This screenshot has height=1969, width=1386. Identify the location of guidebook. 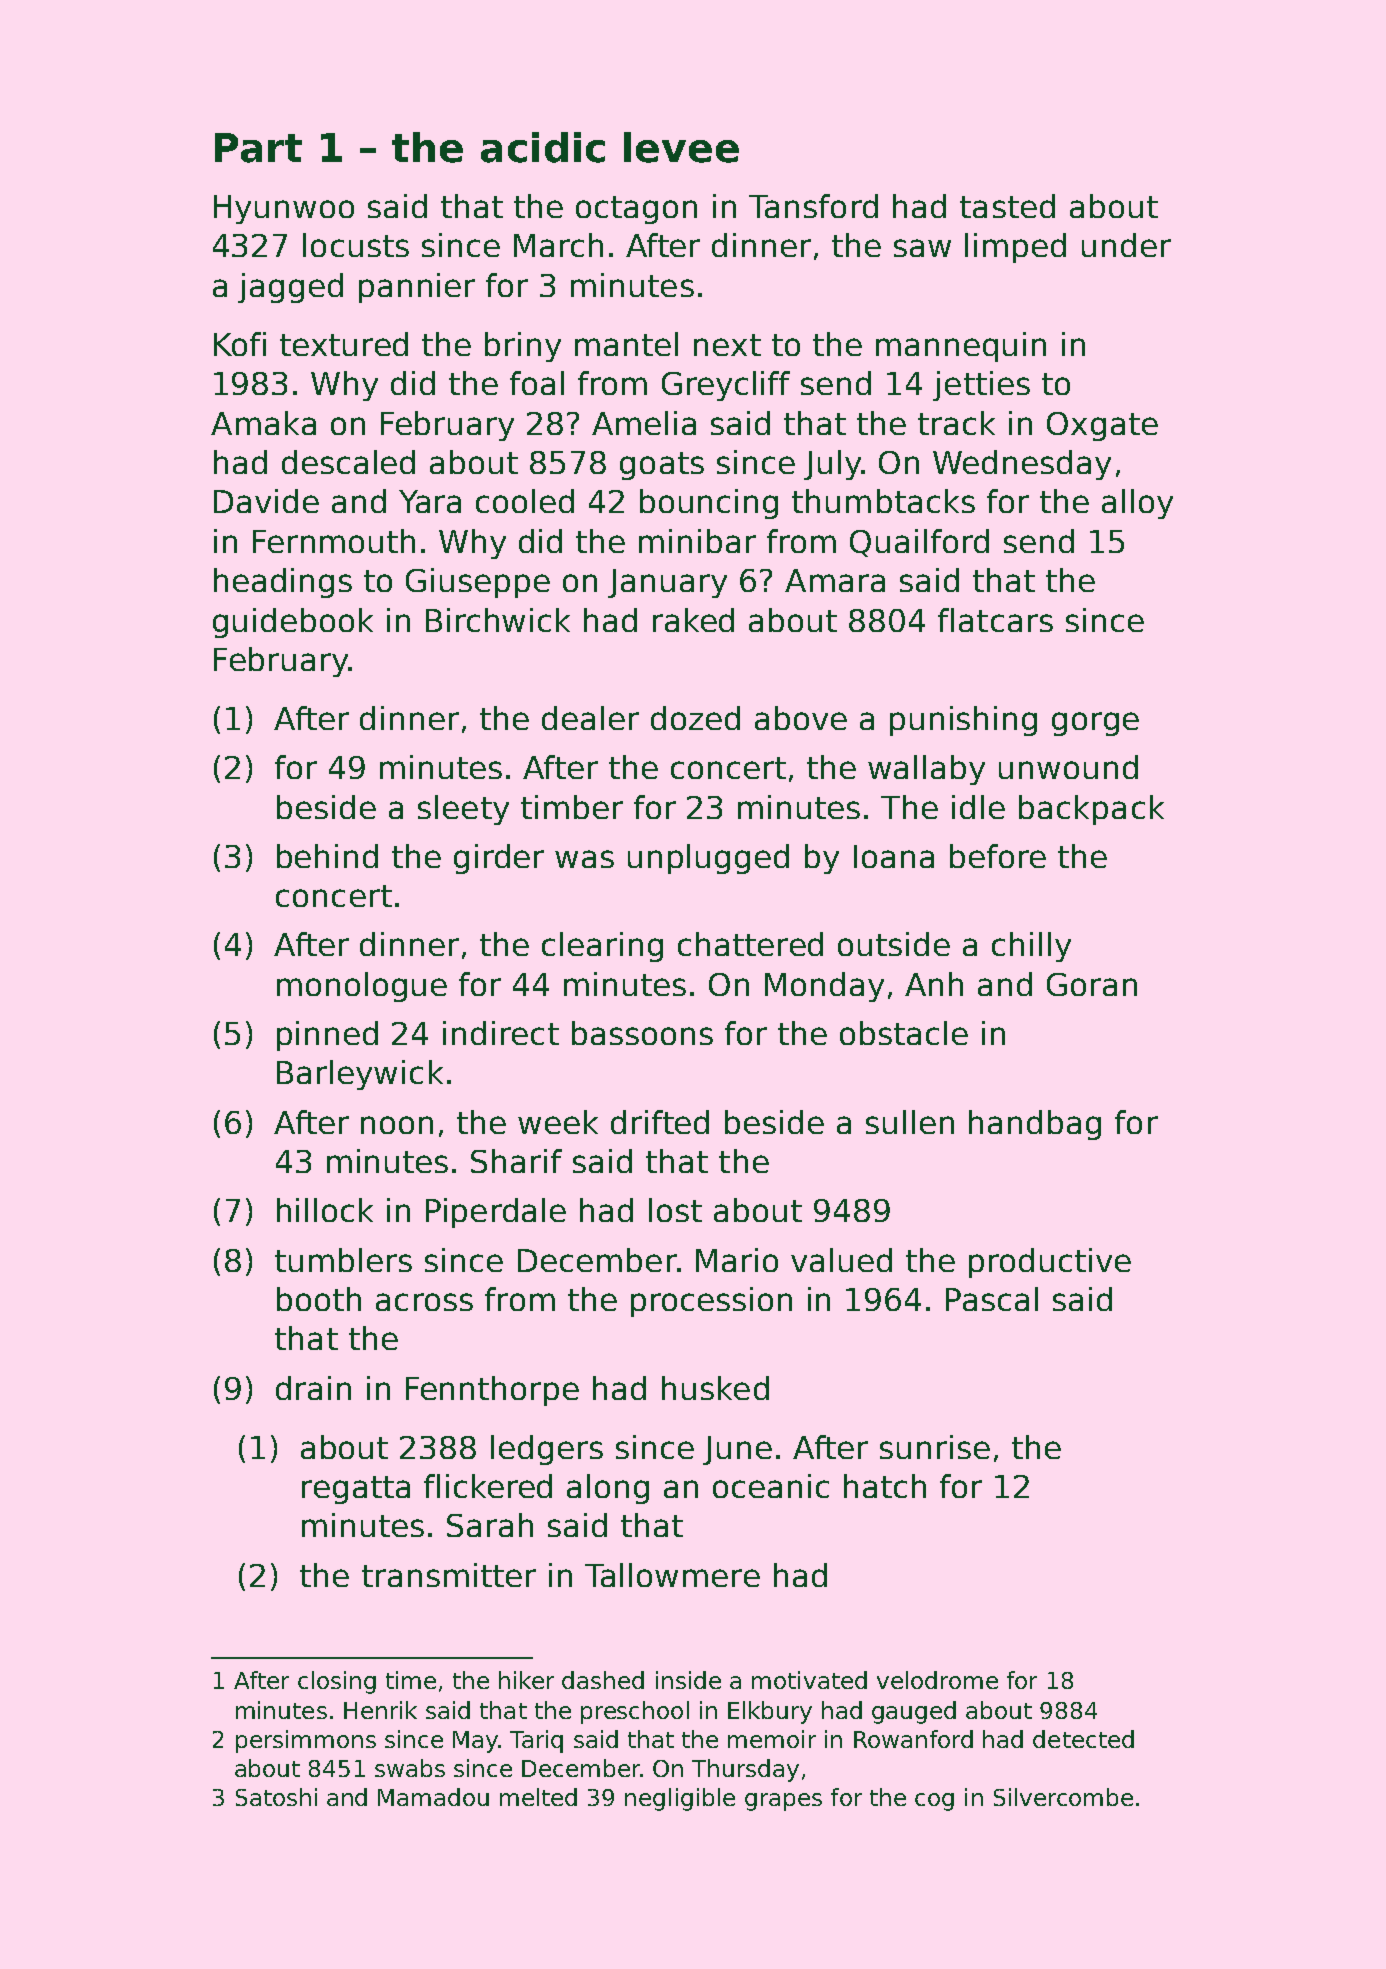
(293, 623).
